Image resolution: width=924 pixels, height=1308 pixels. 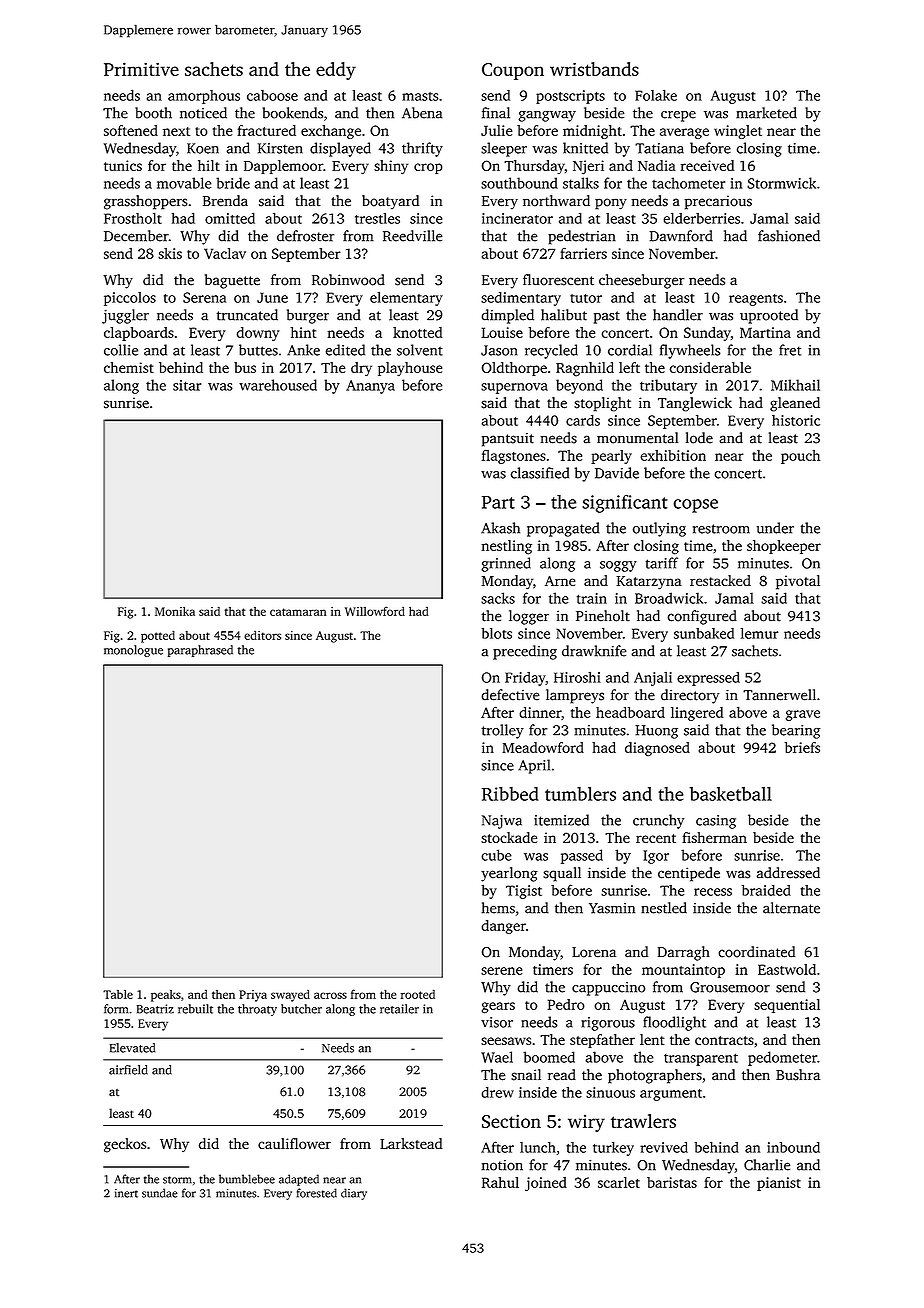 I want to click on movable, so click(x=184, y=183).
